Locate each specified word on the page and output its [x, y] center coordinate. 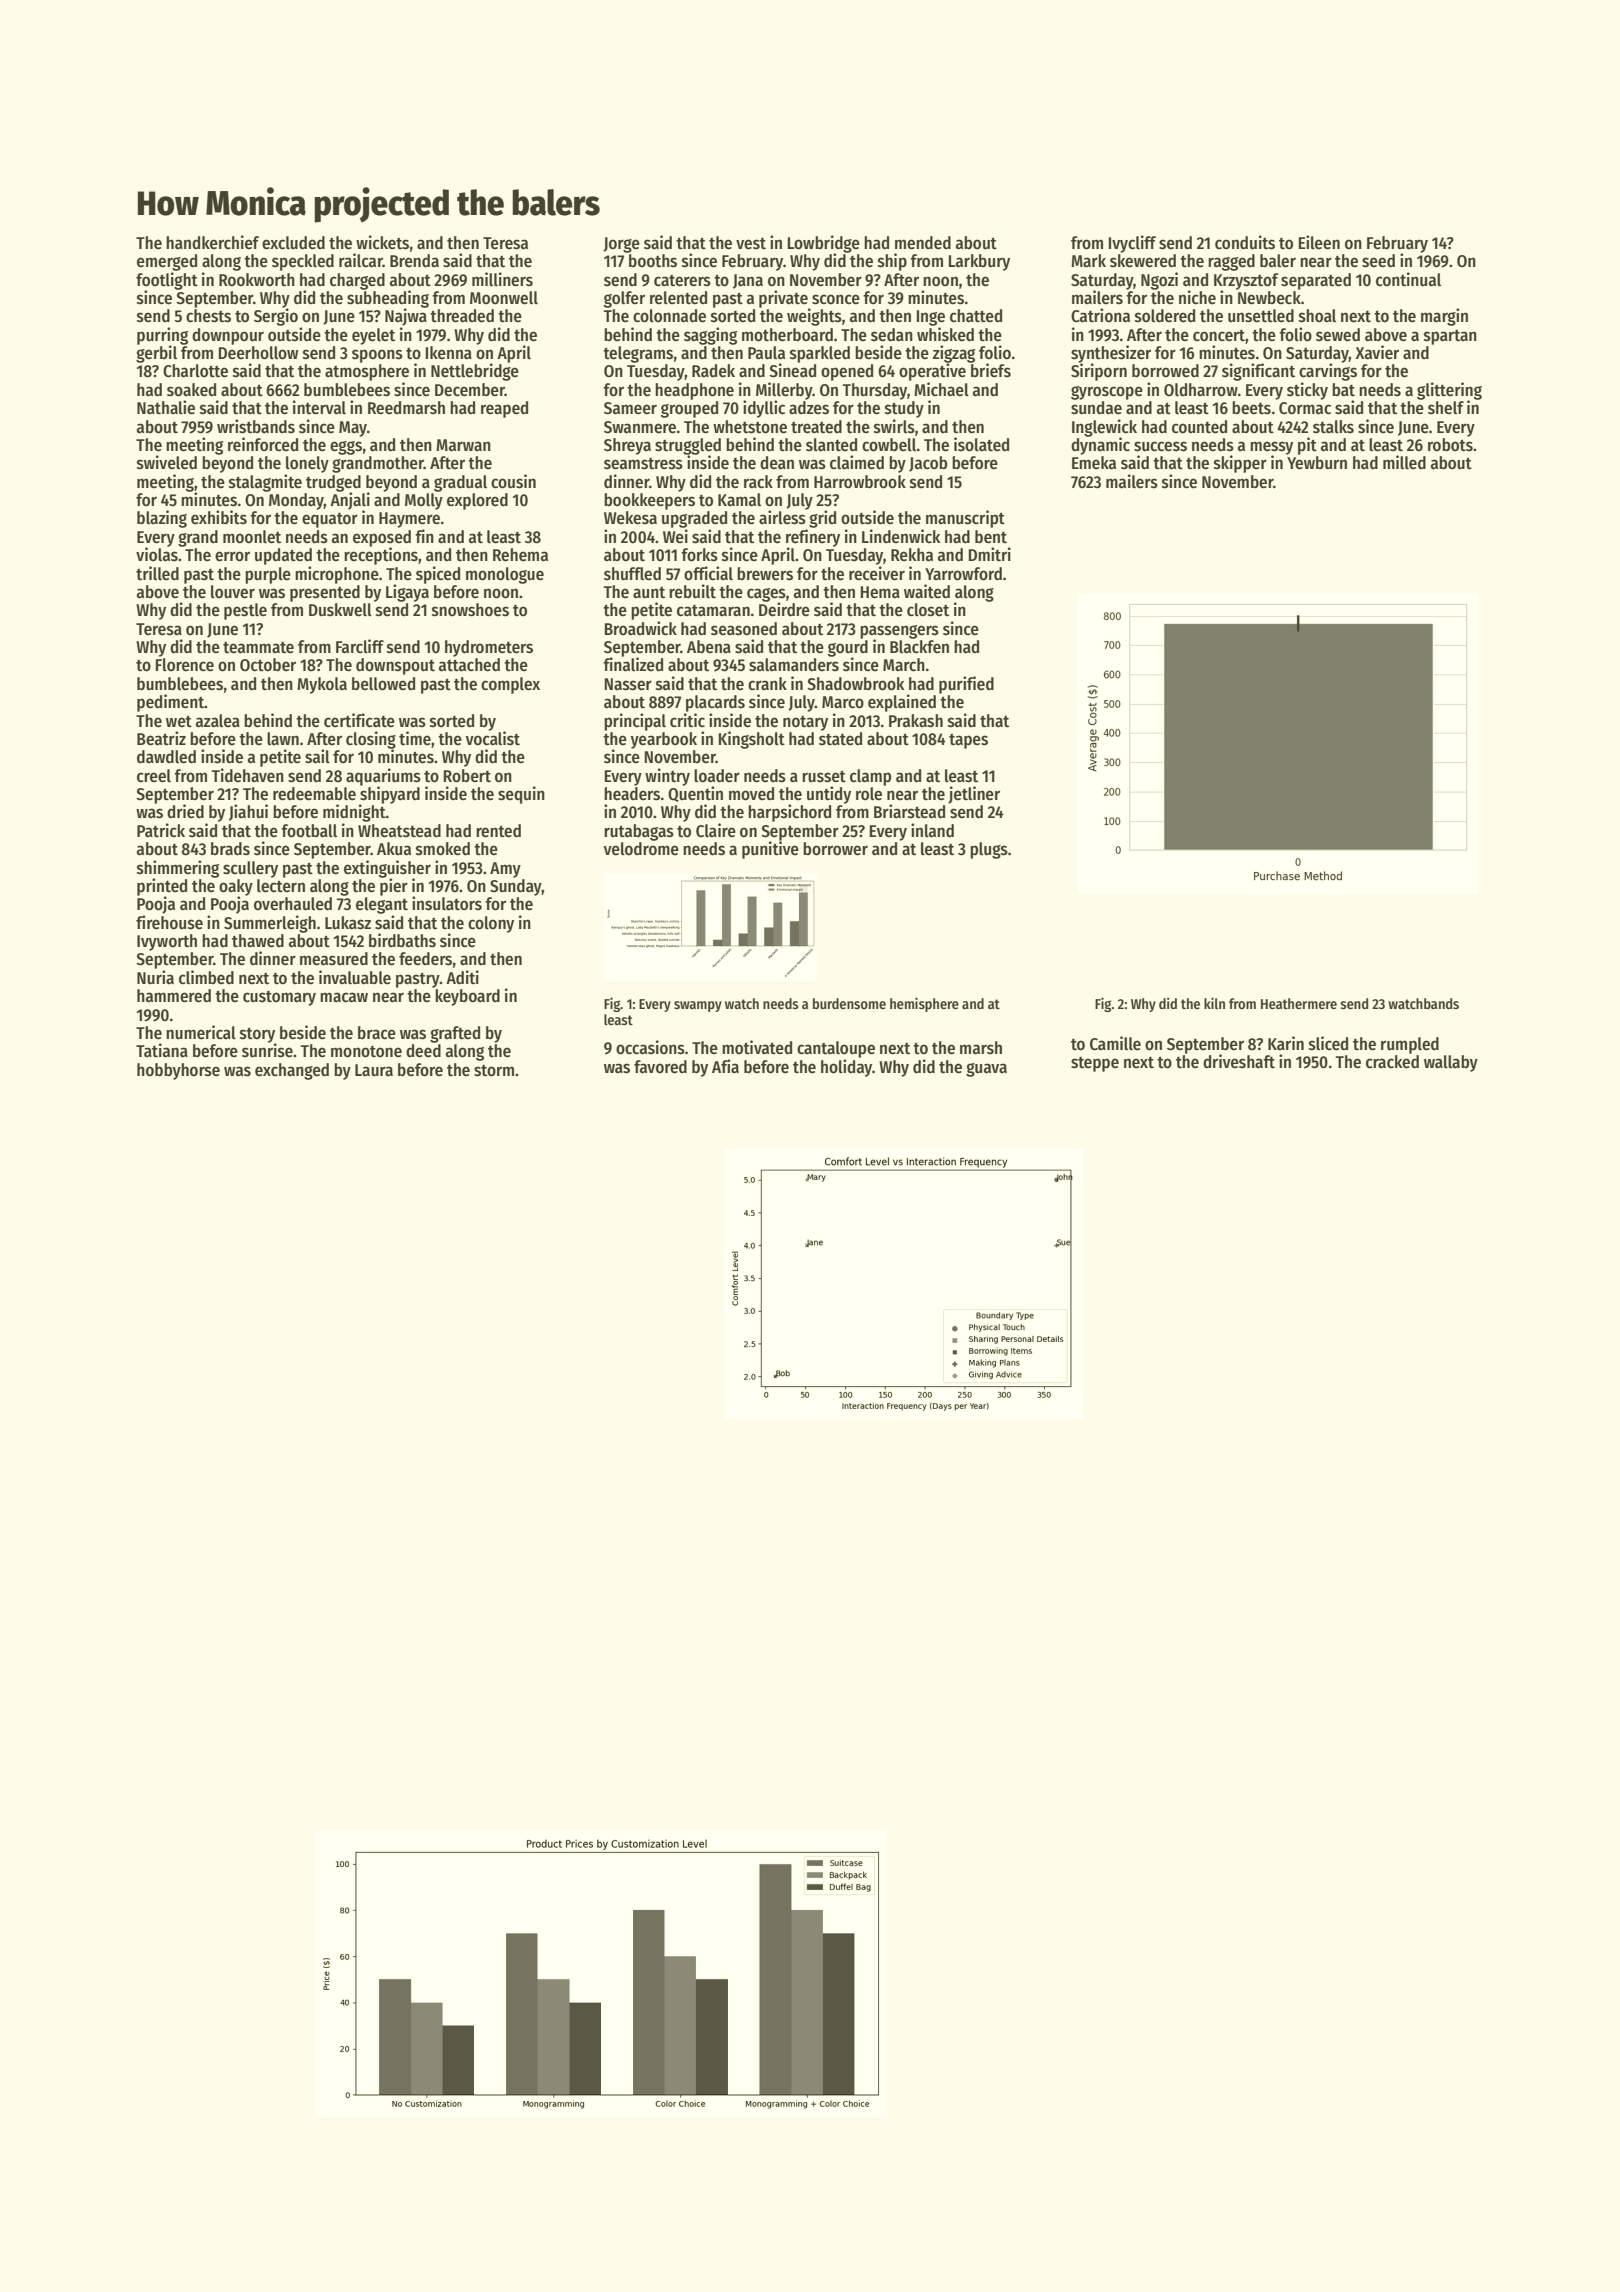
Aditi [462, 977]
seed [1378, 261]
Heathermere [1299, 1003]
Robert [467, 776]
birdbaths [402, 940]
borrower [835, 849]
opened [847, 372]
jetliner [974, 795]
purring [162, 336]
